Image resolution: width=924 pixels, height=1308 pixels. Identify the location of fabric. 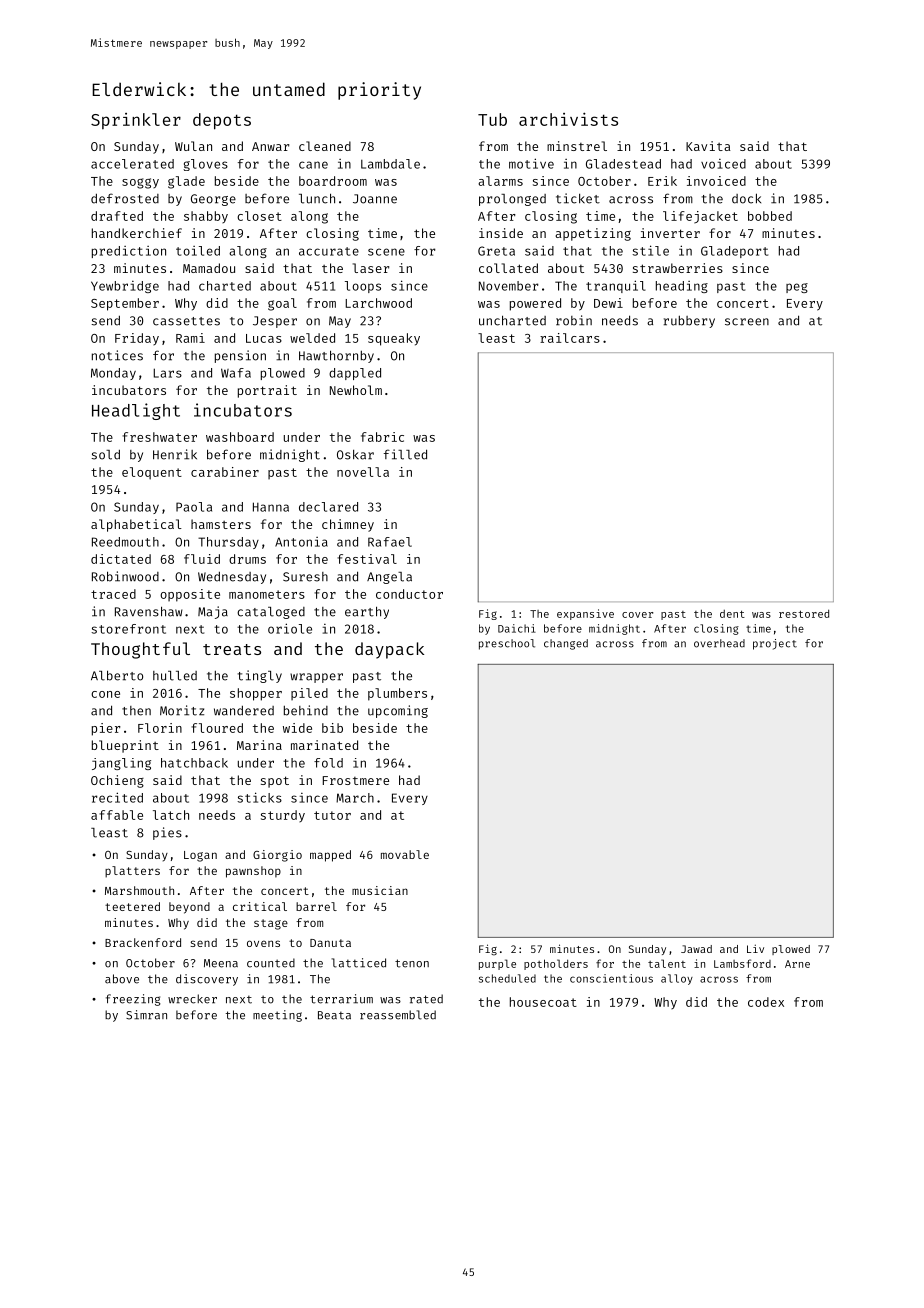
(382, 437).
